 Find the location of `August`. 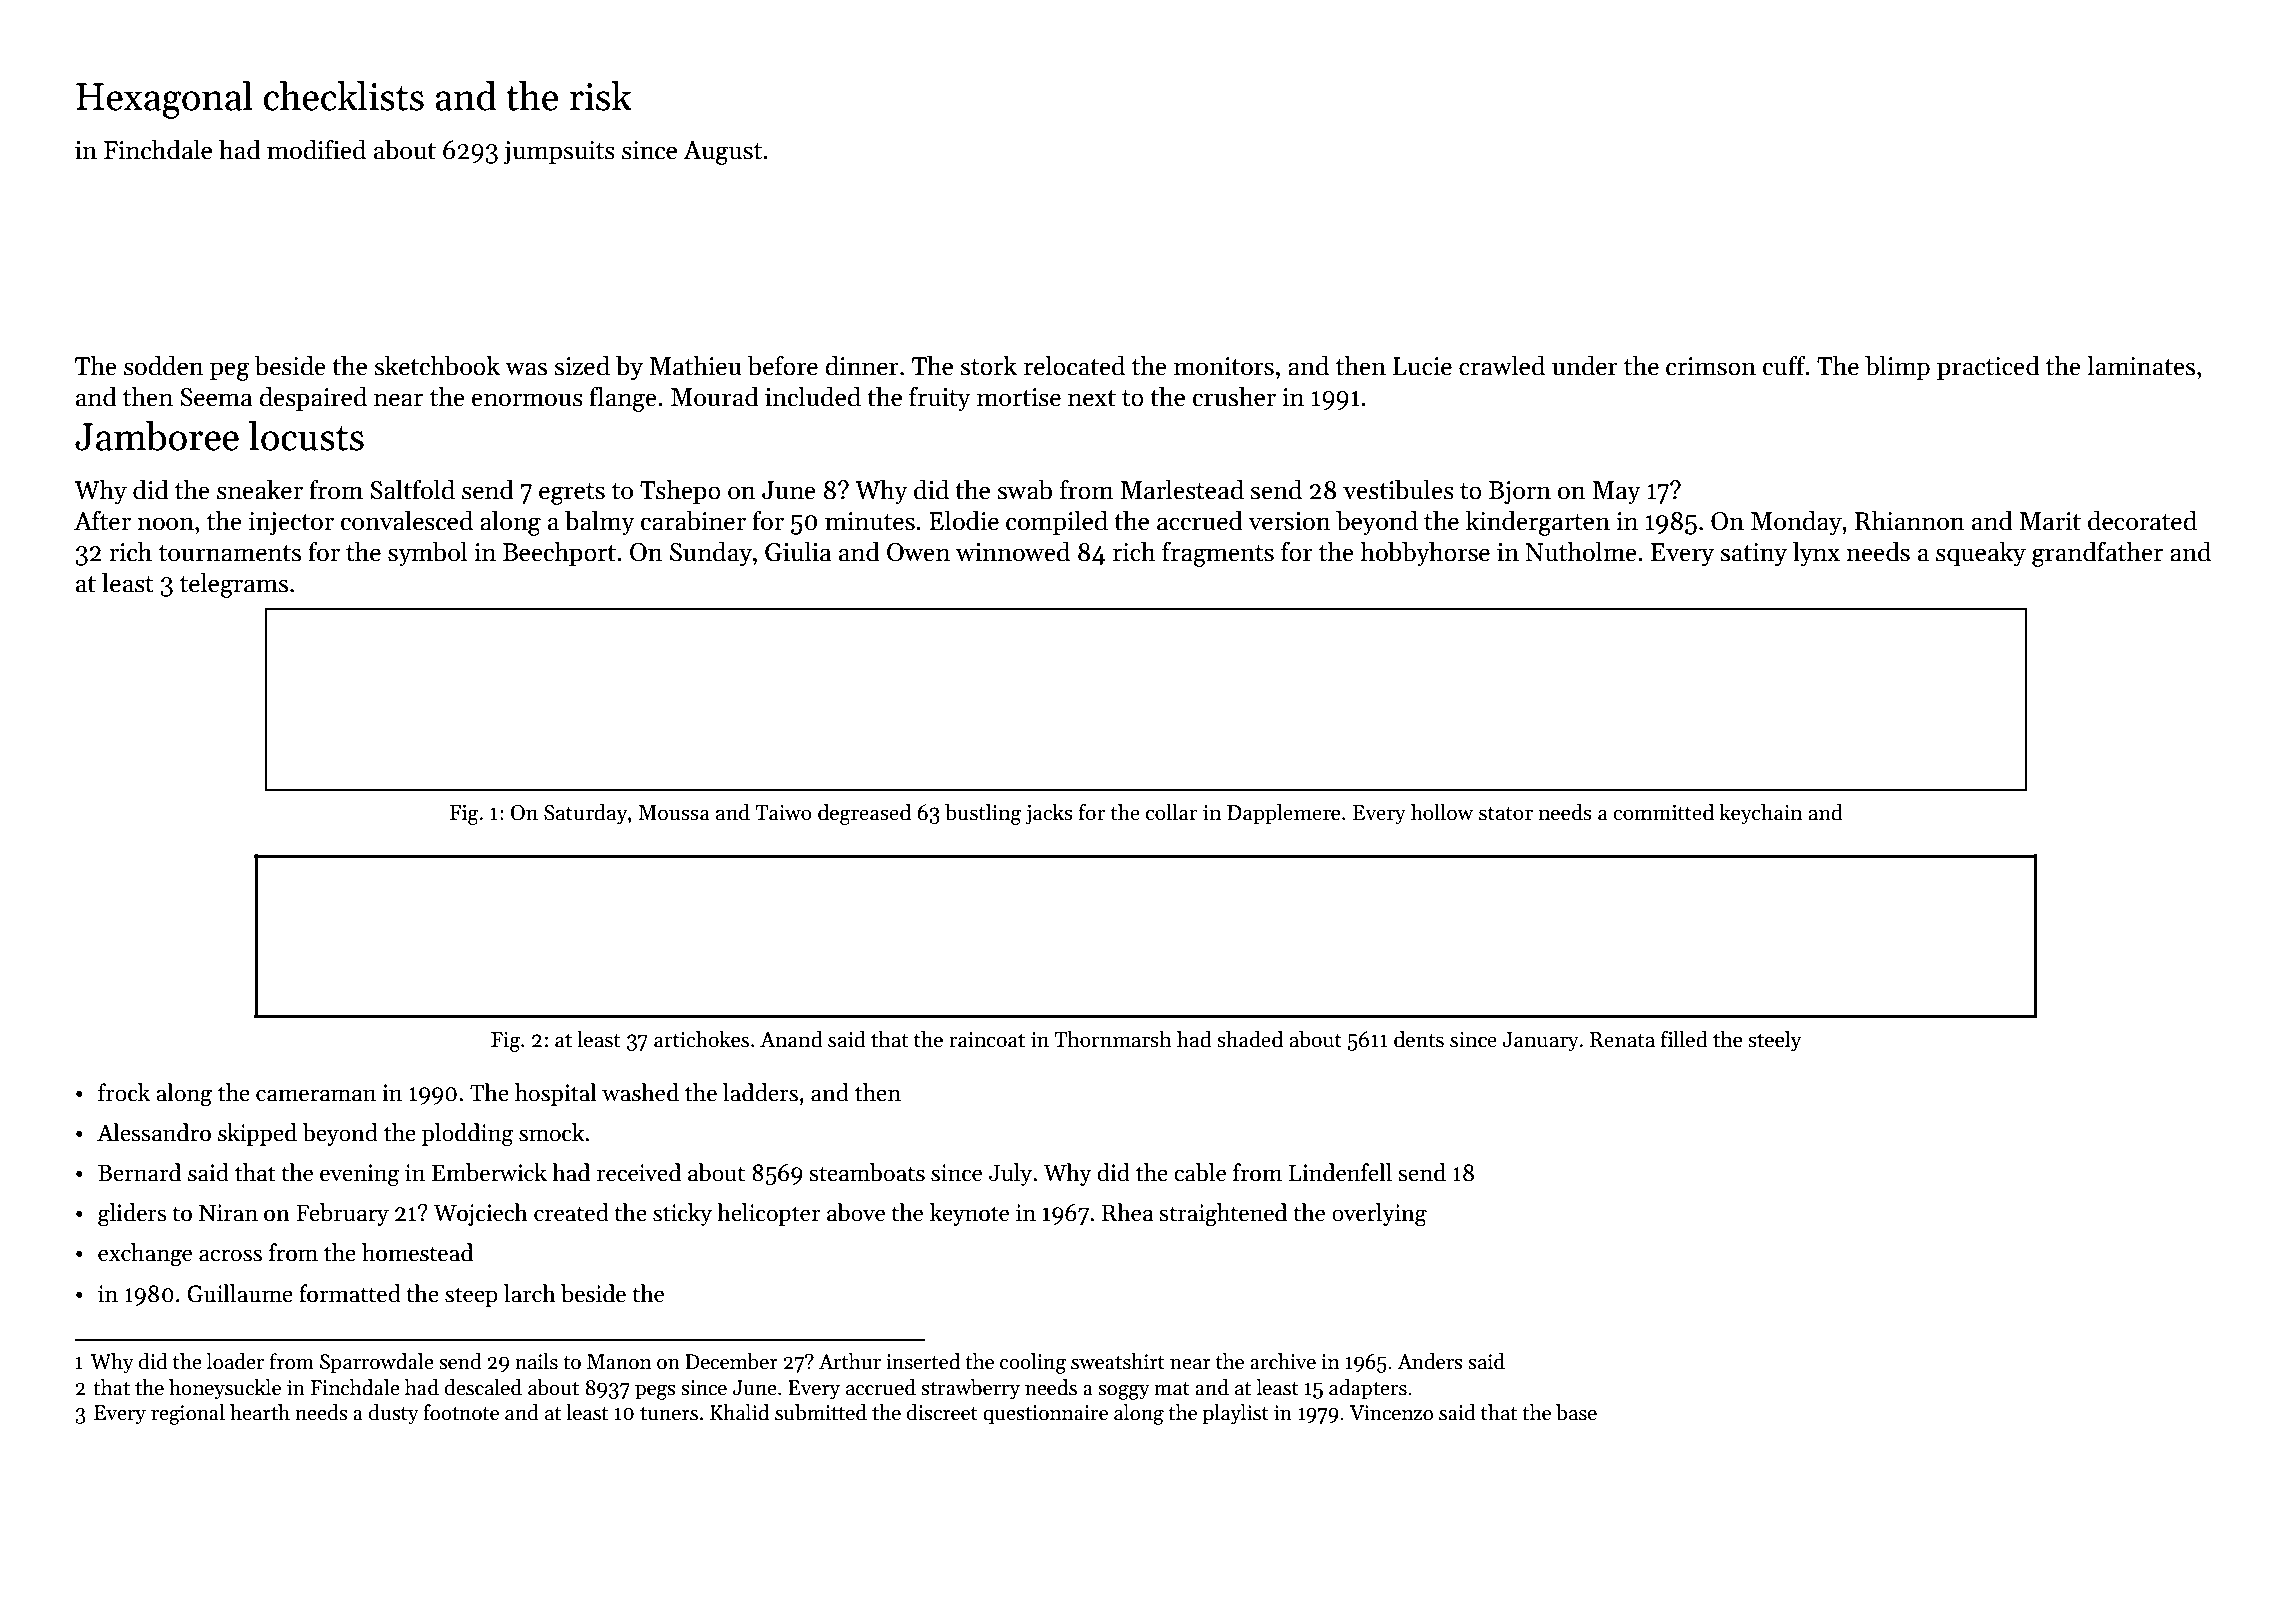

August is located at coordinates (722, 153).
